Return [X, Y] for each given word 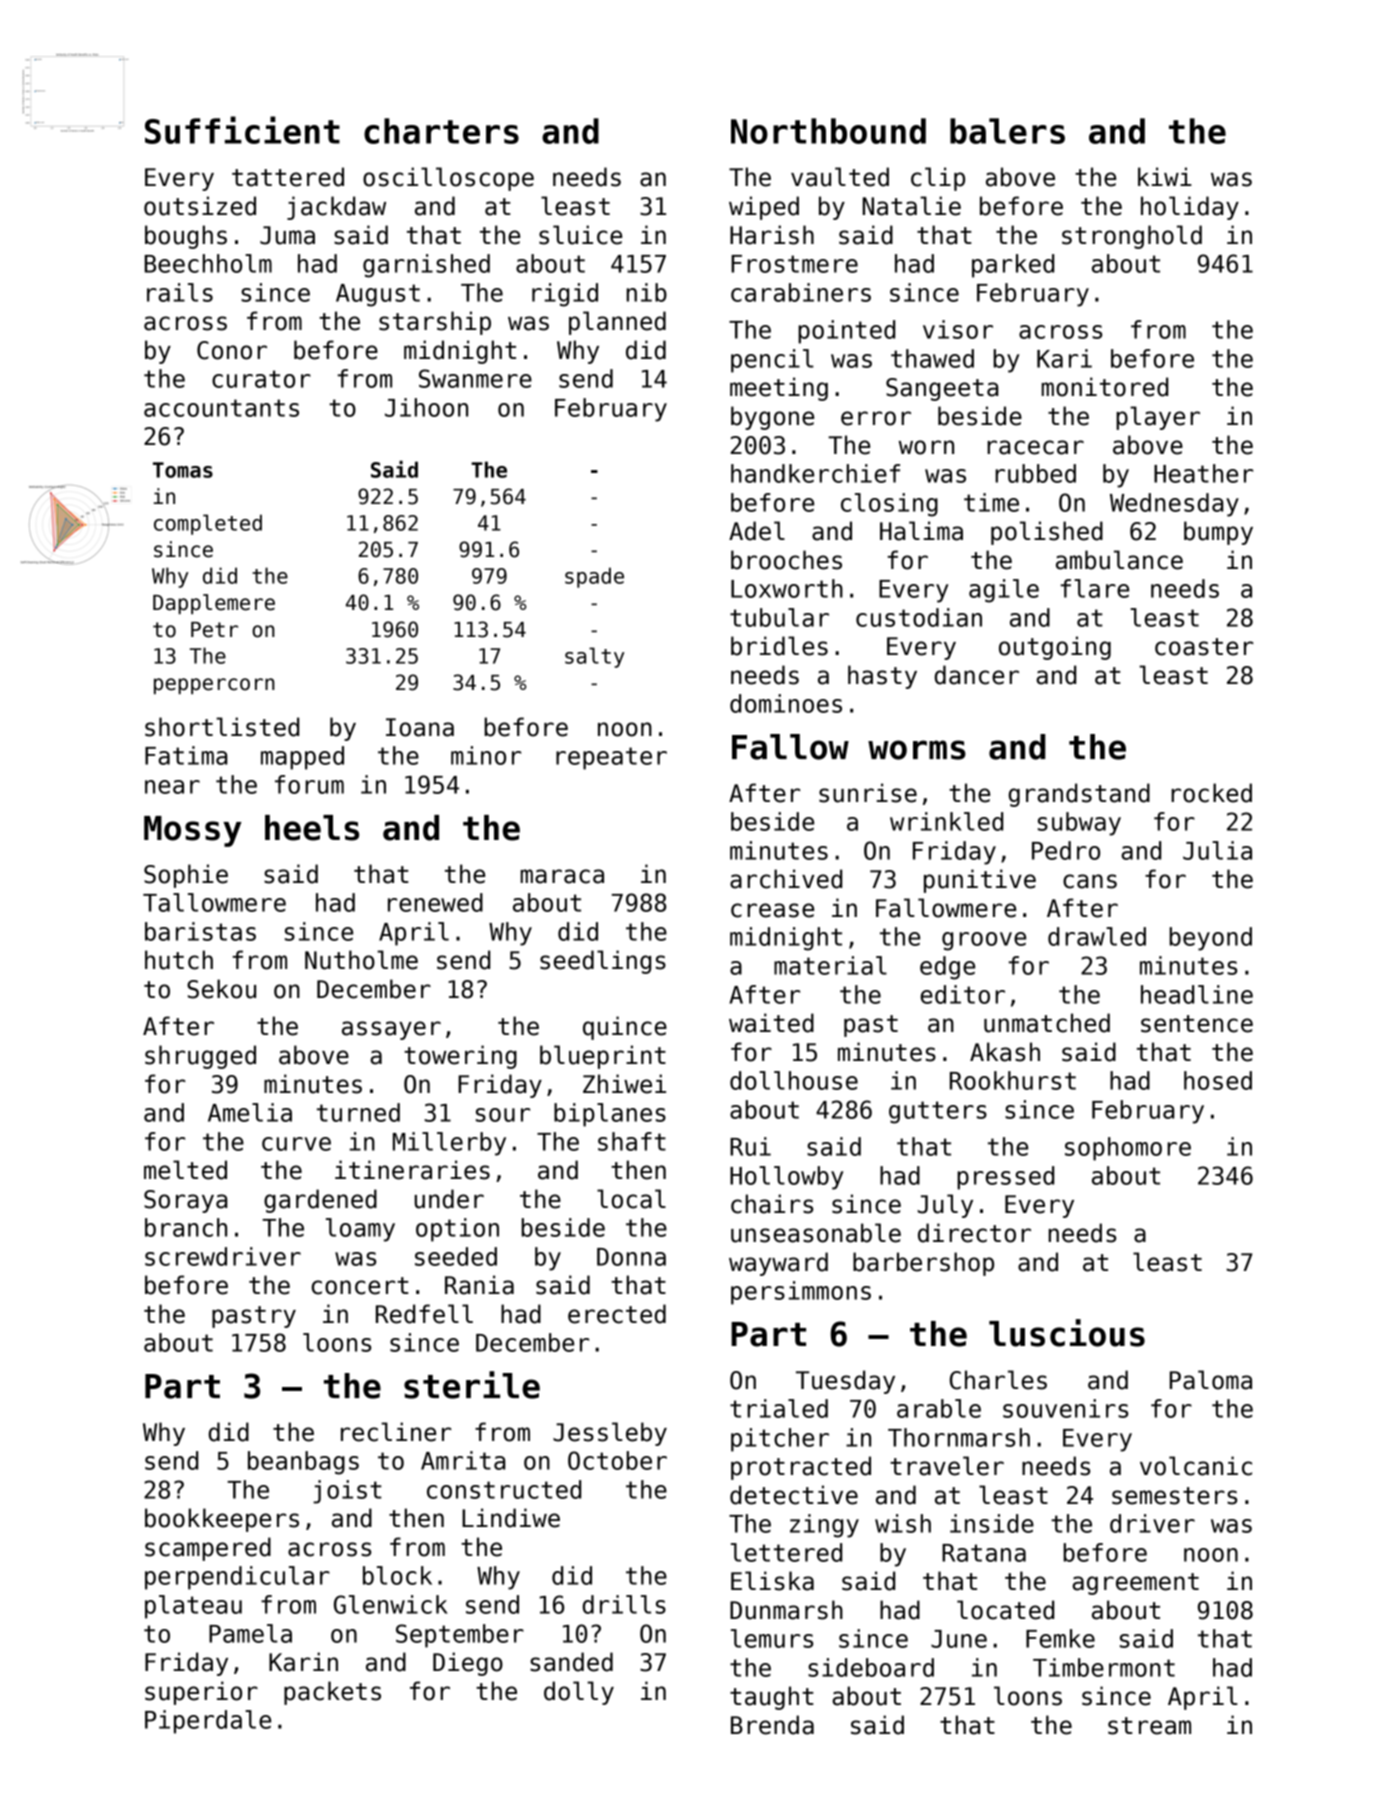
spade [594, 577]
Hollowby [786, 1178]
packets [332, 1693]
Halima [921, 531]
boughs [186, 237]
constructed [504, 1489]
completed [208, 524]
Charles [998, 1380]
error [876, 418]
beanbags [303, 1463]
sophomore [1128, 1149]
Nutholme [361, 960]
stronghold [1132, 237]
